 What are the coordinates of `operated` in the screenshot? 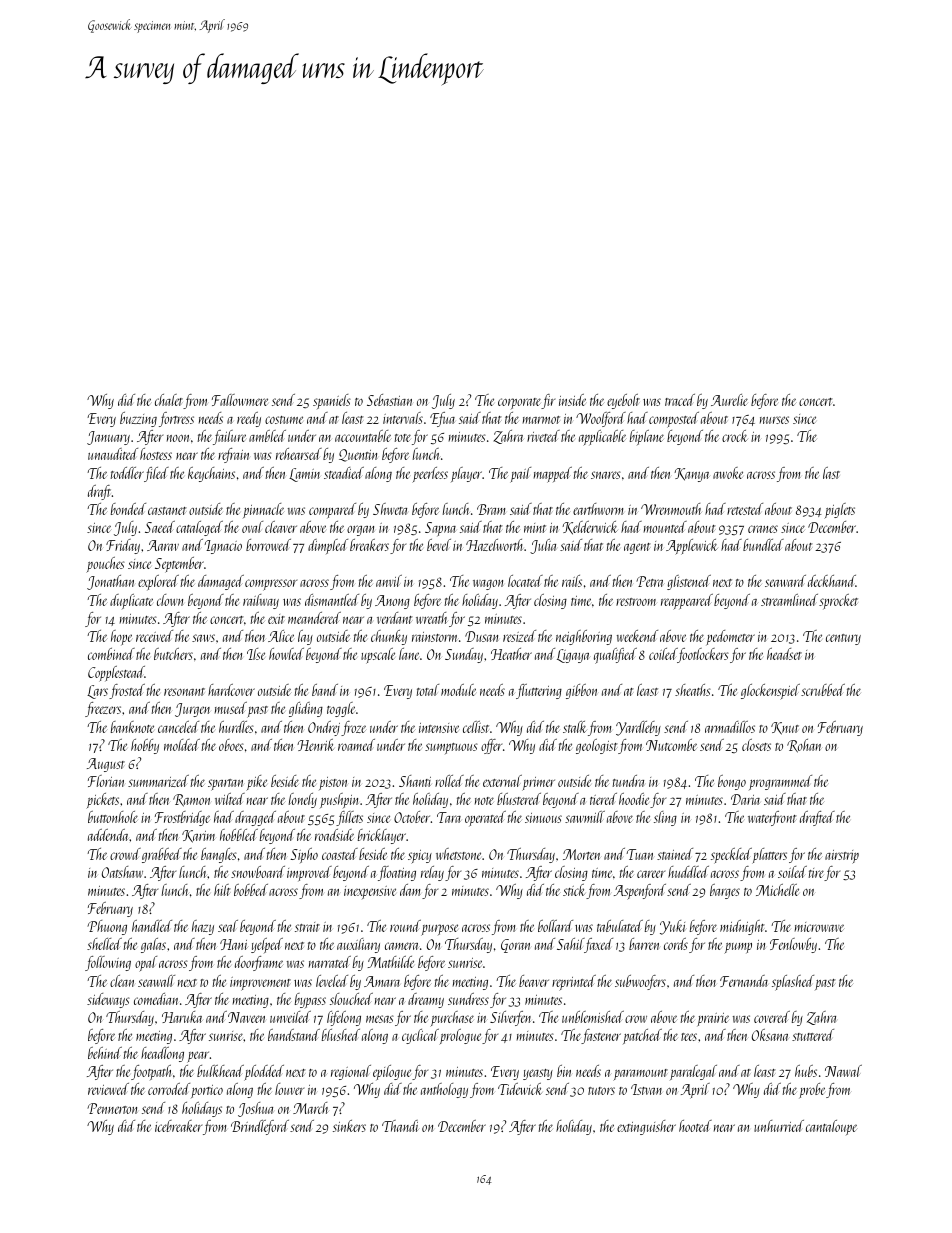 It's located at (485, 818).
